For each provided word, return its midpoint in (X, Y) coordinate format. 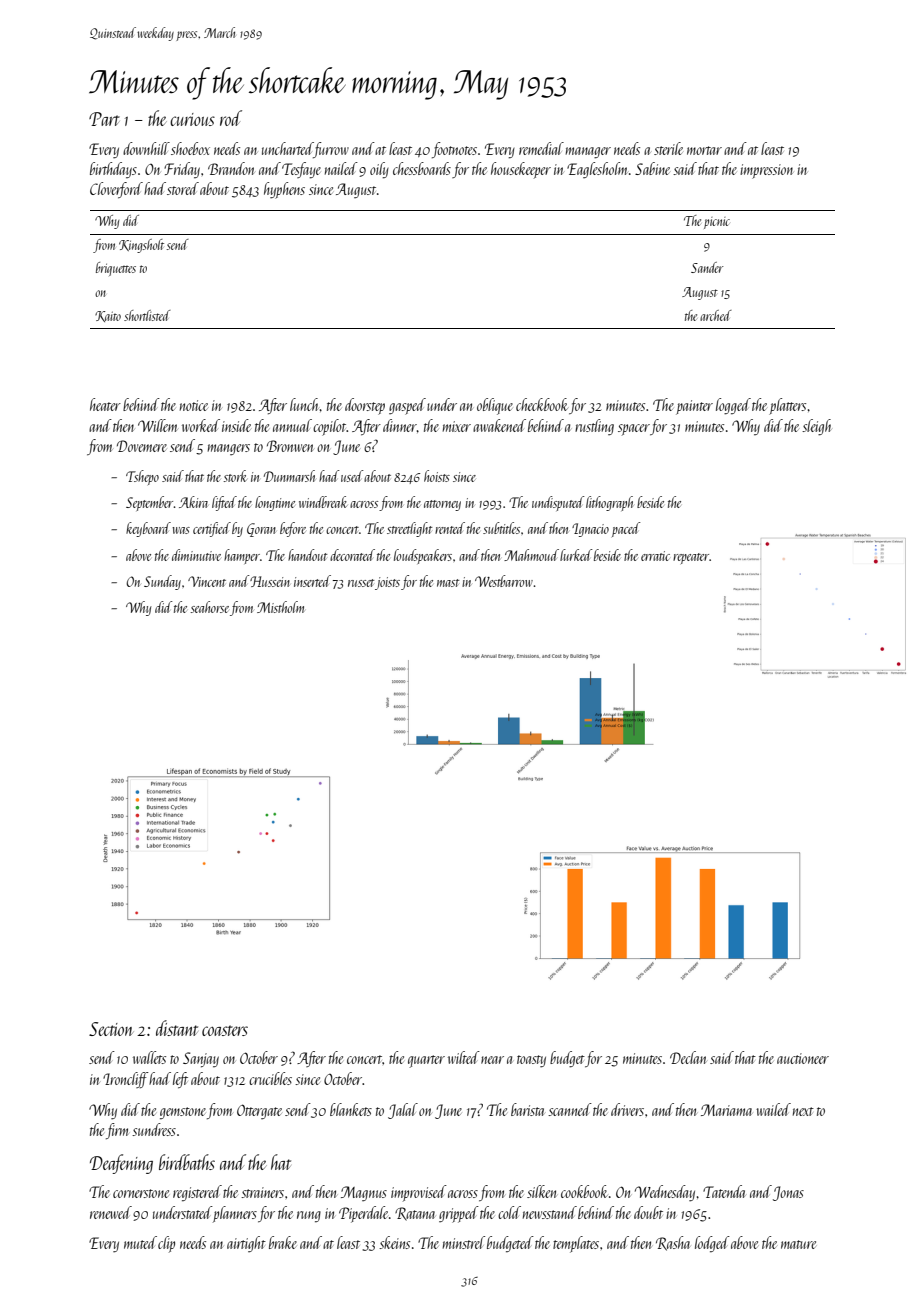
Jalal (403, 1111)
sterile (668, 148)
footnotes (454, 150)
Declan (688, 1057)
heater (105, 404)
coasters (225, 1030)
